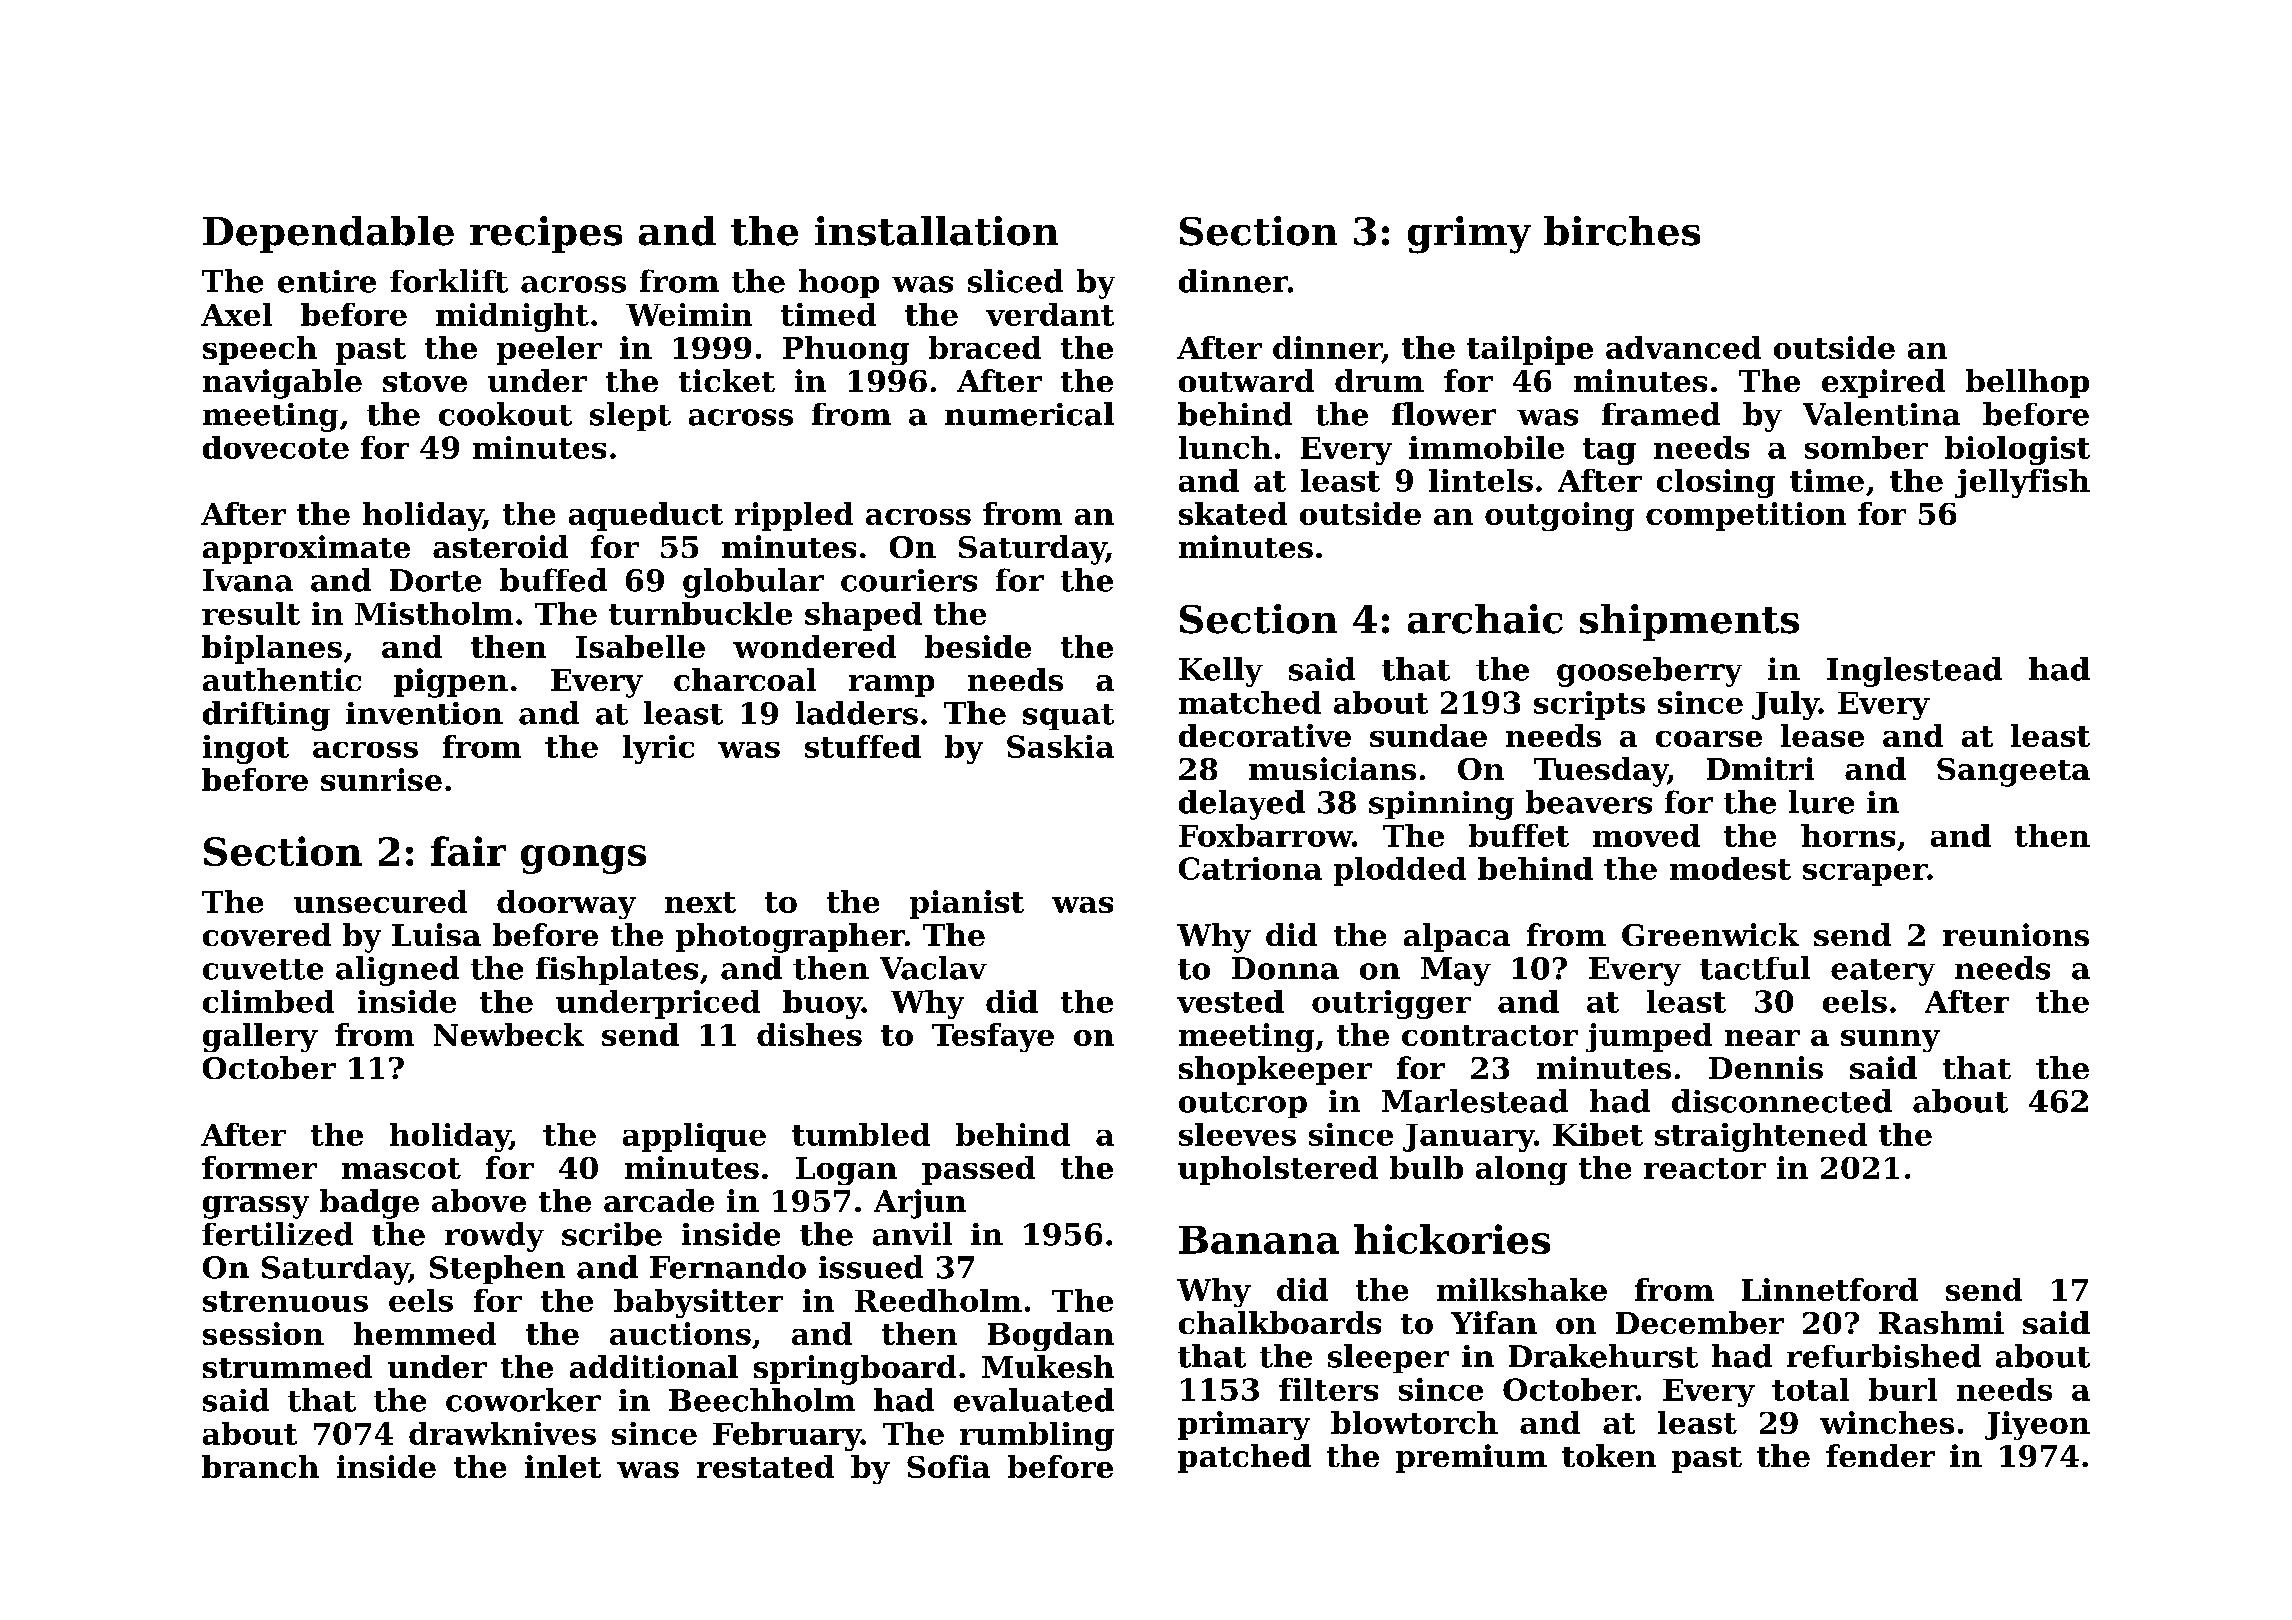  What do you see at coordinates (1890, 1041) in the screenshot?
I see `sunny` at bounding box center [1890, 1041].
